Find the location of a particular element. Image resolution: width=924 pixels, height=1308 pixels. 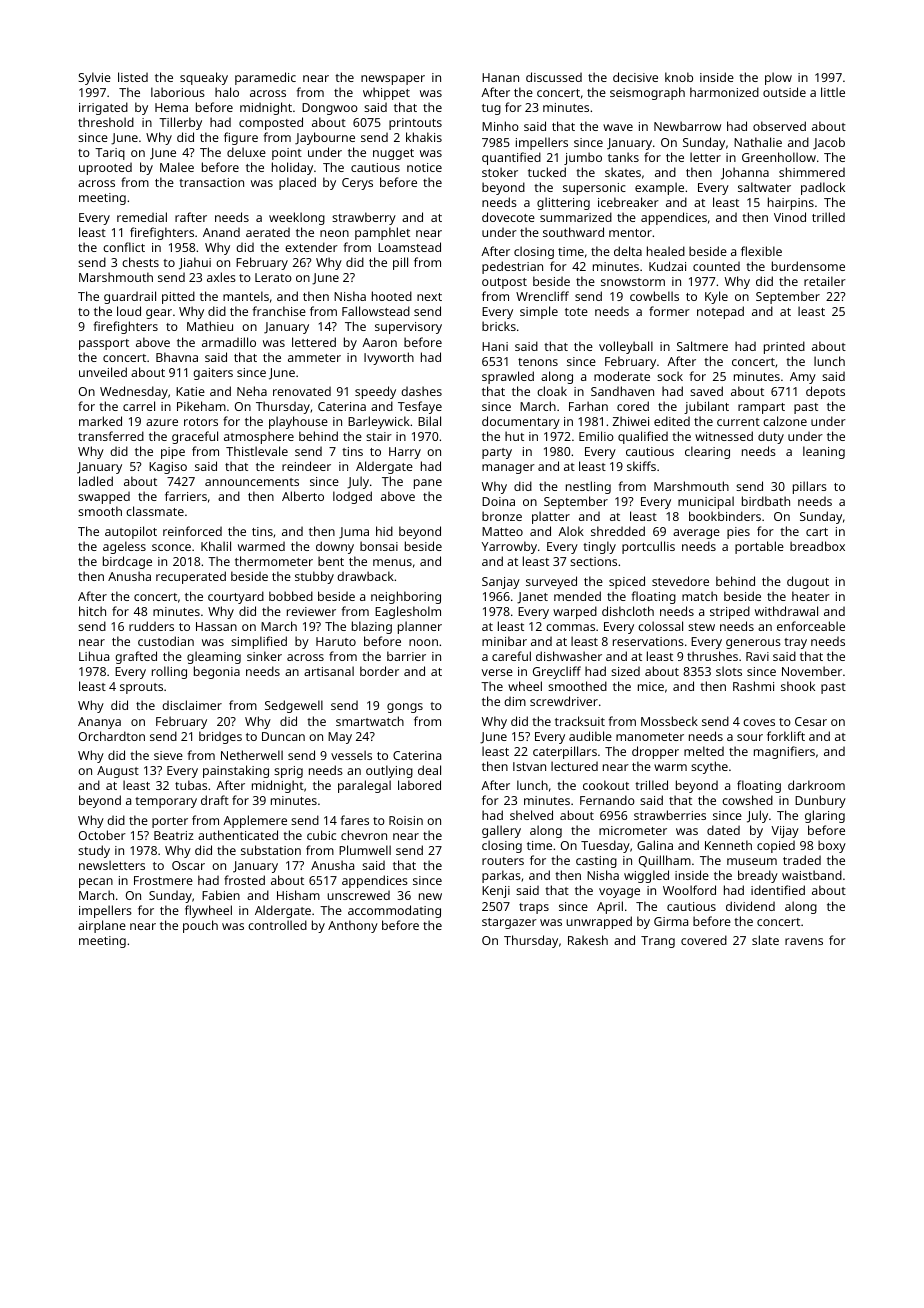

Lihua is located at coordinates (94, 656).
